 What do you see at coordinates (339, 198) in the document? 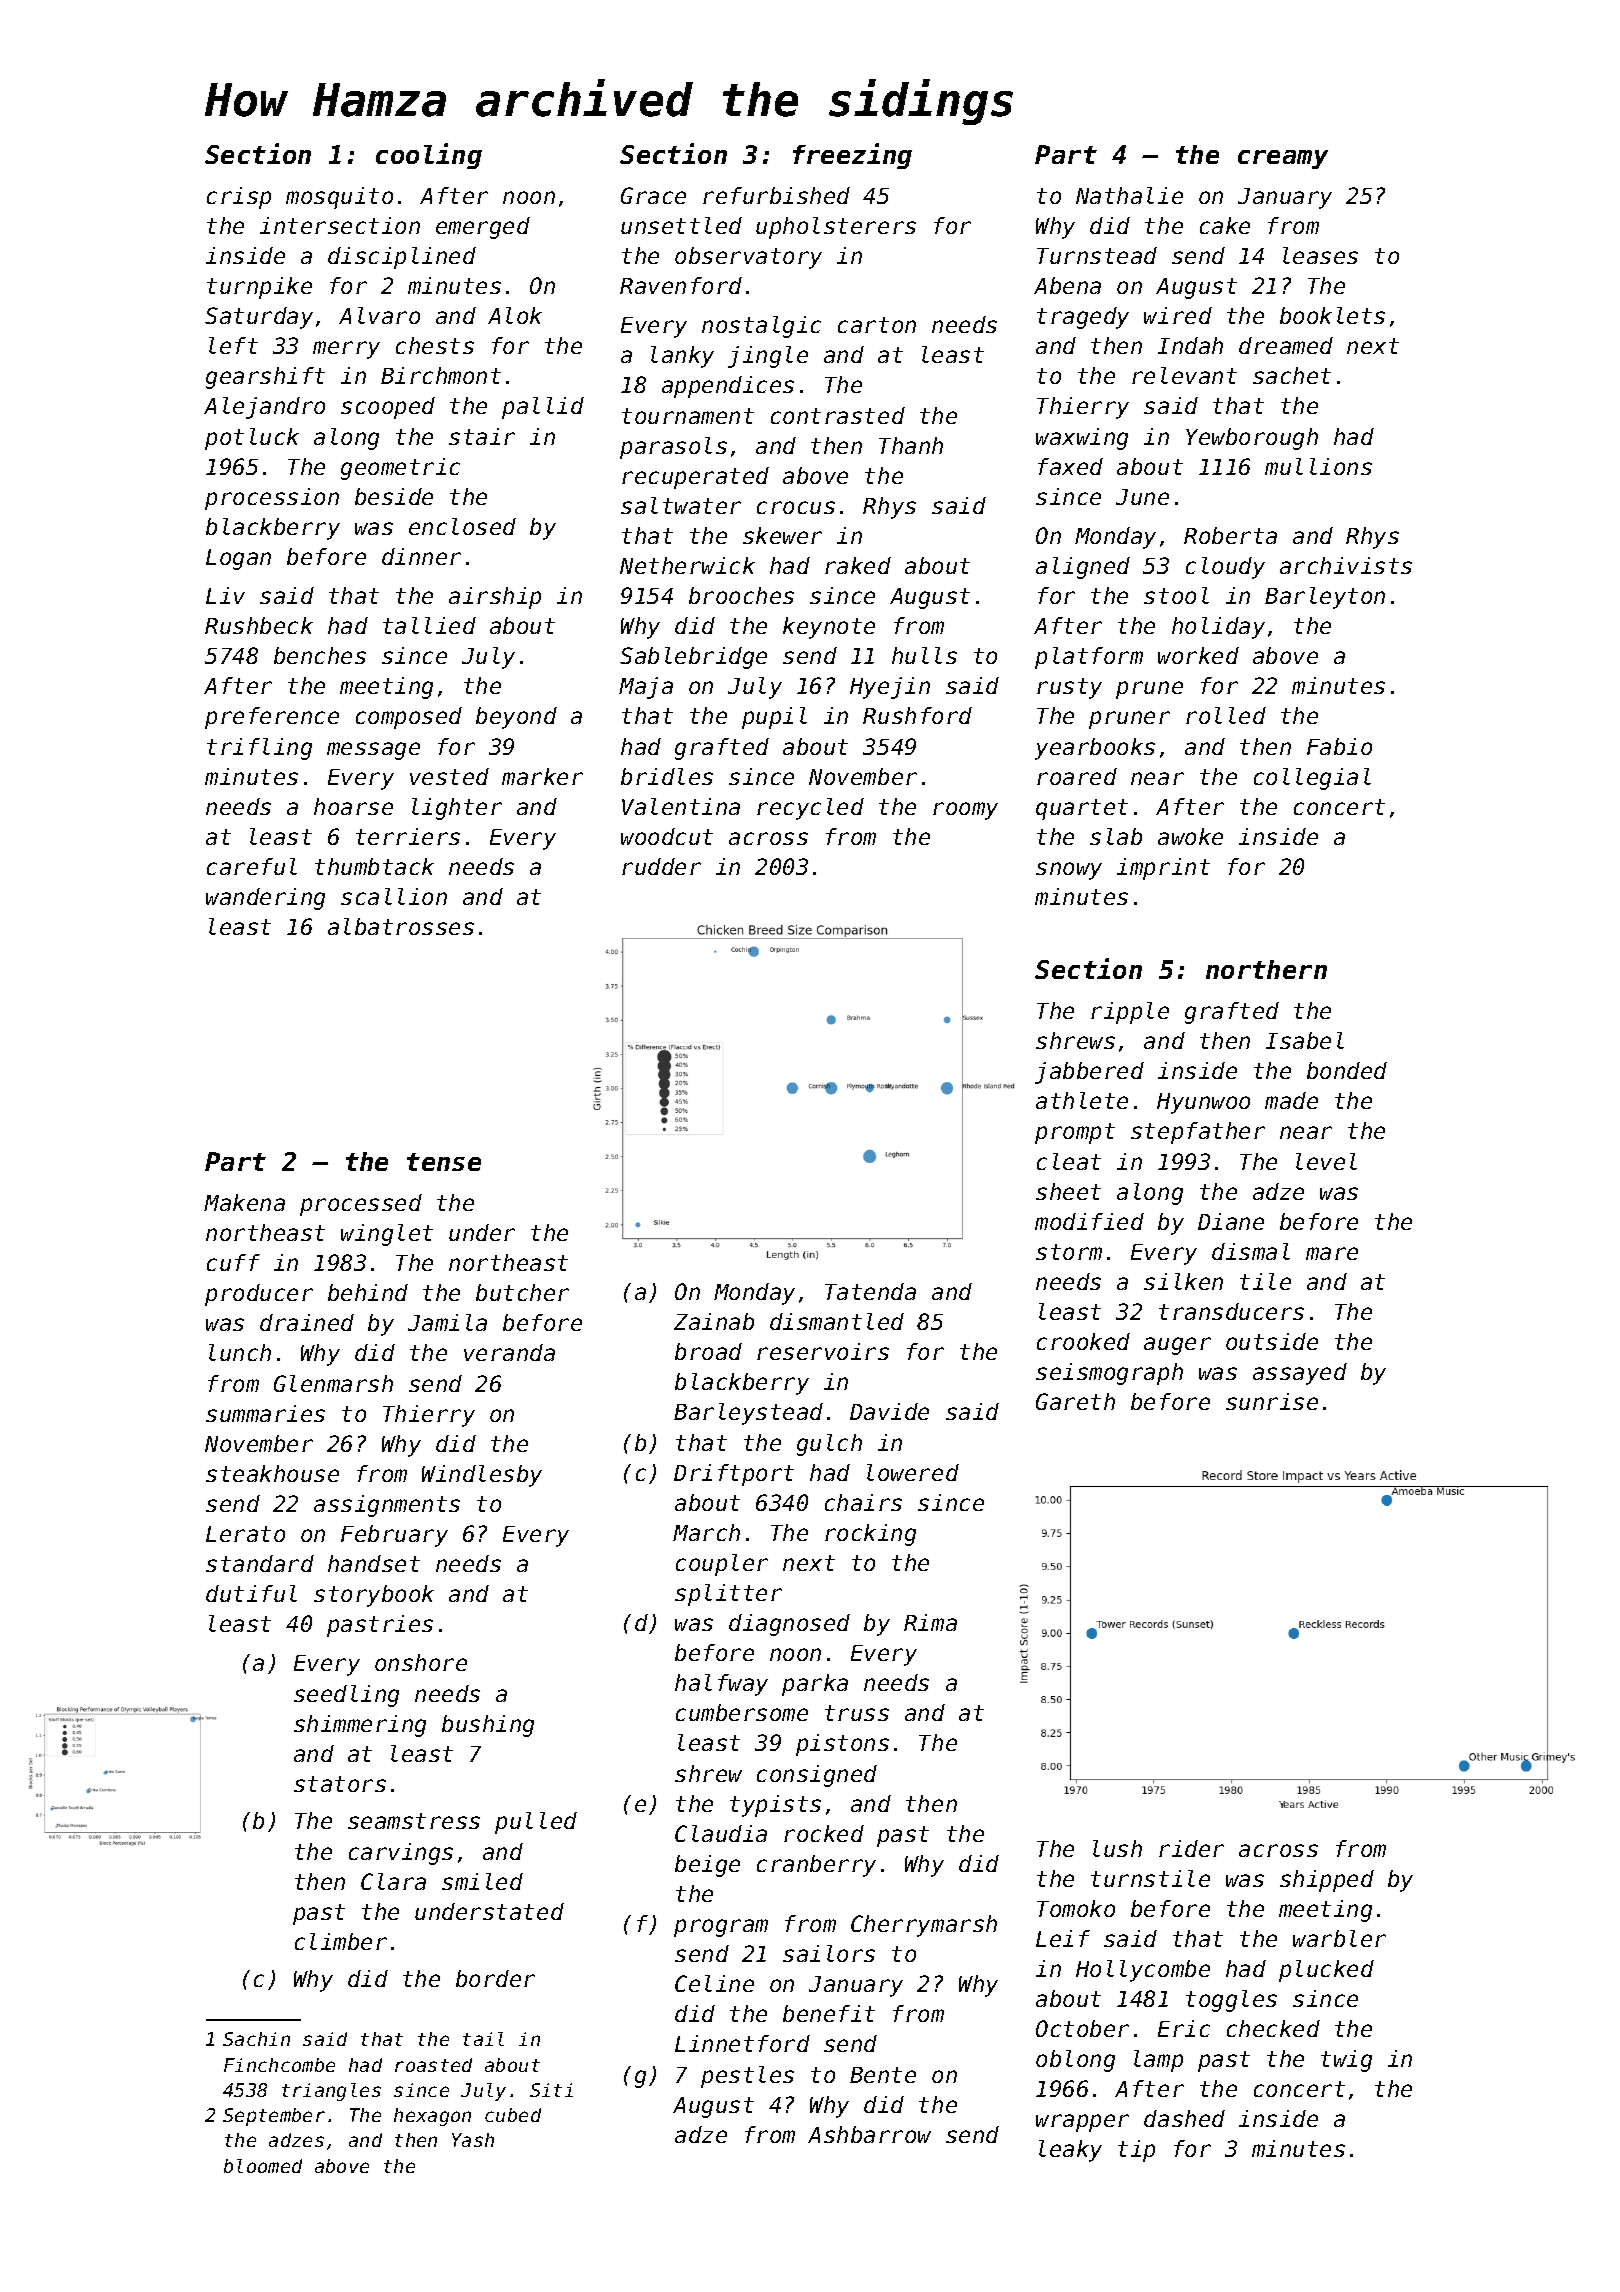
I see `mosquito` at bounding box center [339, 198].
